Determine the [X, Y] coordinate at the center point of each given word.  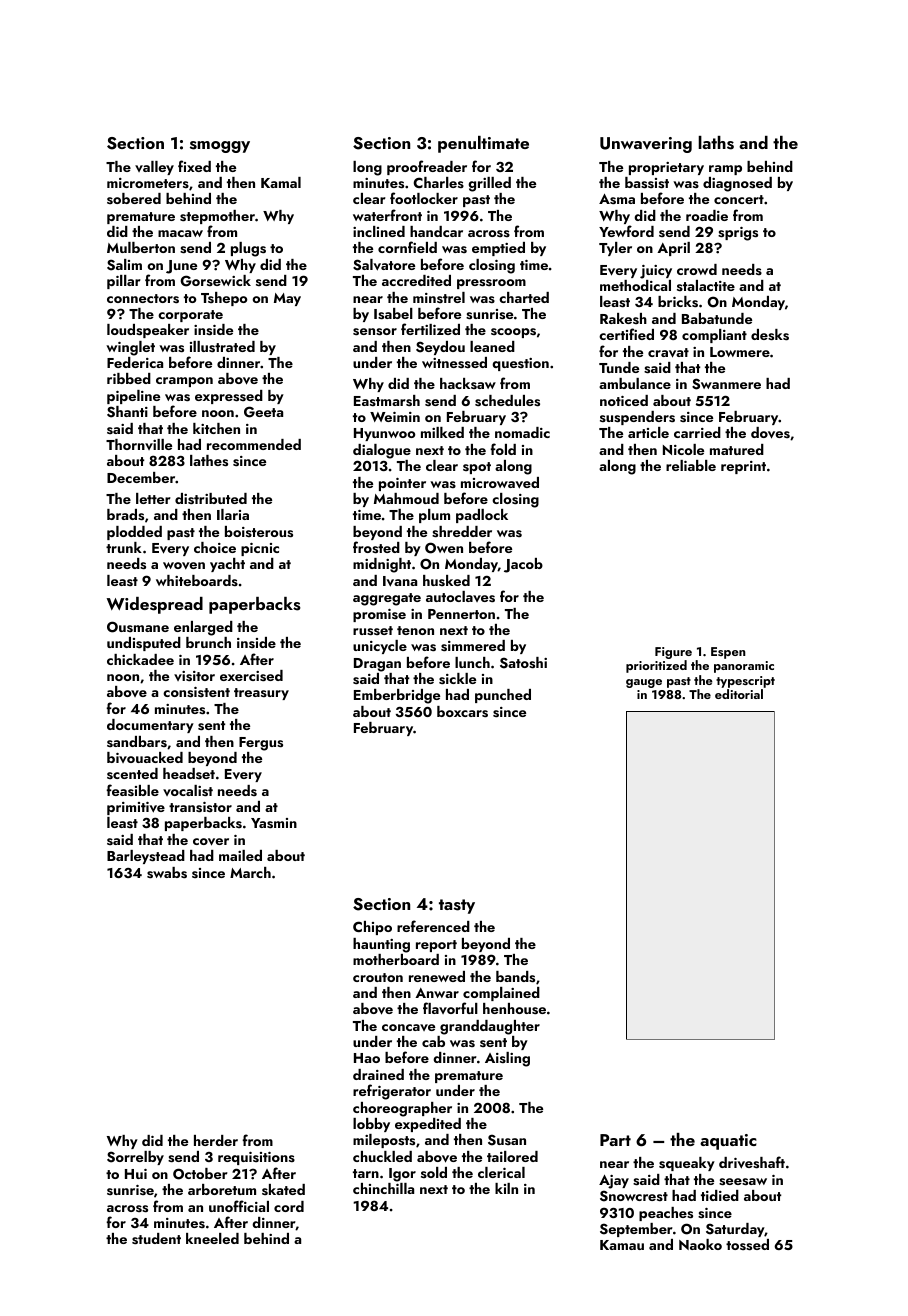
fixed [194, 166]
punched [503, 696]
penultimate [483, 144]
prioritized [656, 666]
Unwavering [646, 145]
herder [216, 1140]
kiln [506, 1188]
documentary [150, 726]
